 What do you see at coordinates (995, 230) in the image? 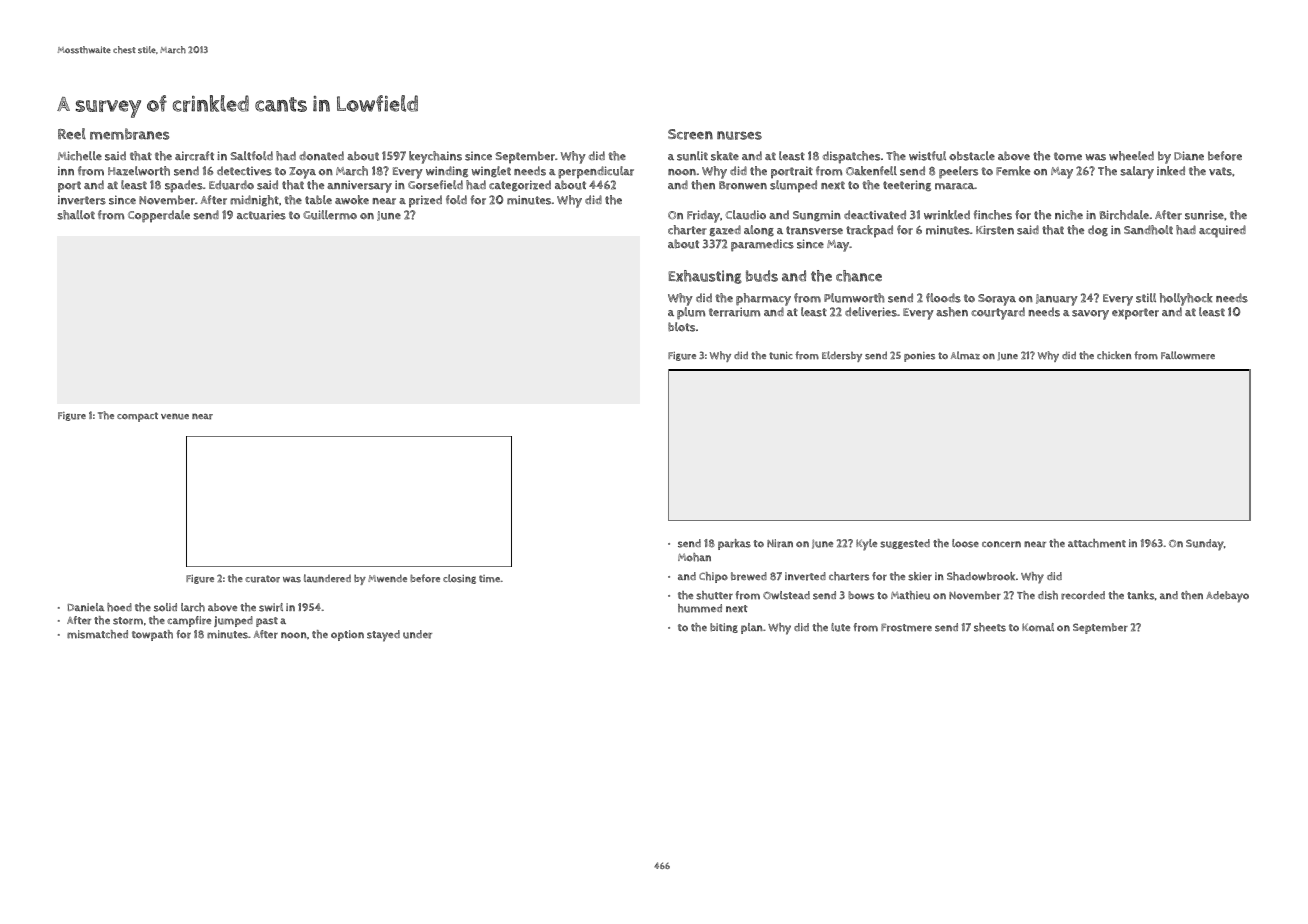
I see `Kirsten` at bounding box center [995, 230].
